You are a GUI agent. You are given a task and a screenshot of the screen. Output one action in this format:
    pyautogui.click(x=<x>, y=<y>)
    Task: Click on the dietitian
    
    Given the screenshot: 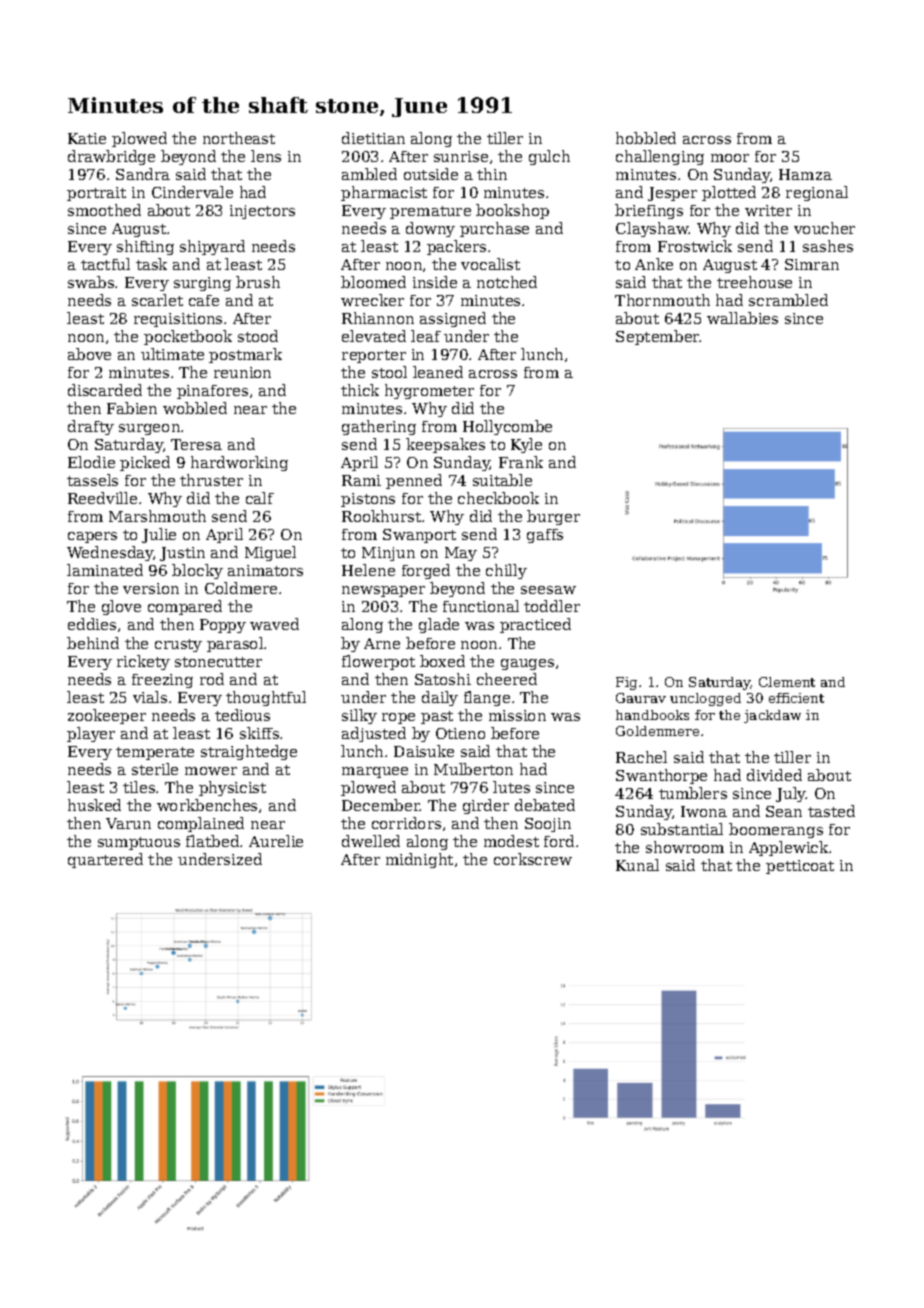 What is the action you would take?
    pyautogui.click(x=373, y=138)
